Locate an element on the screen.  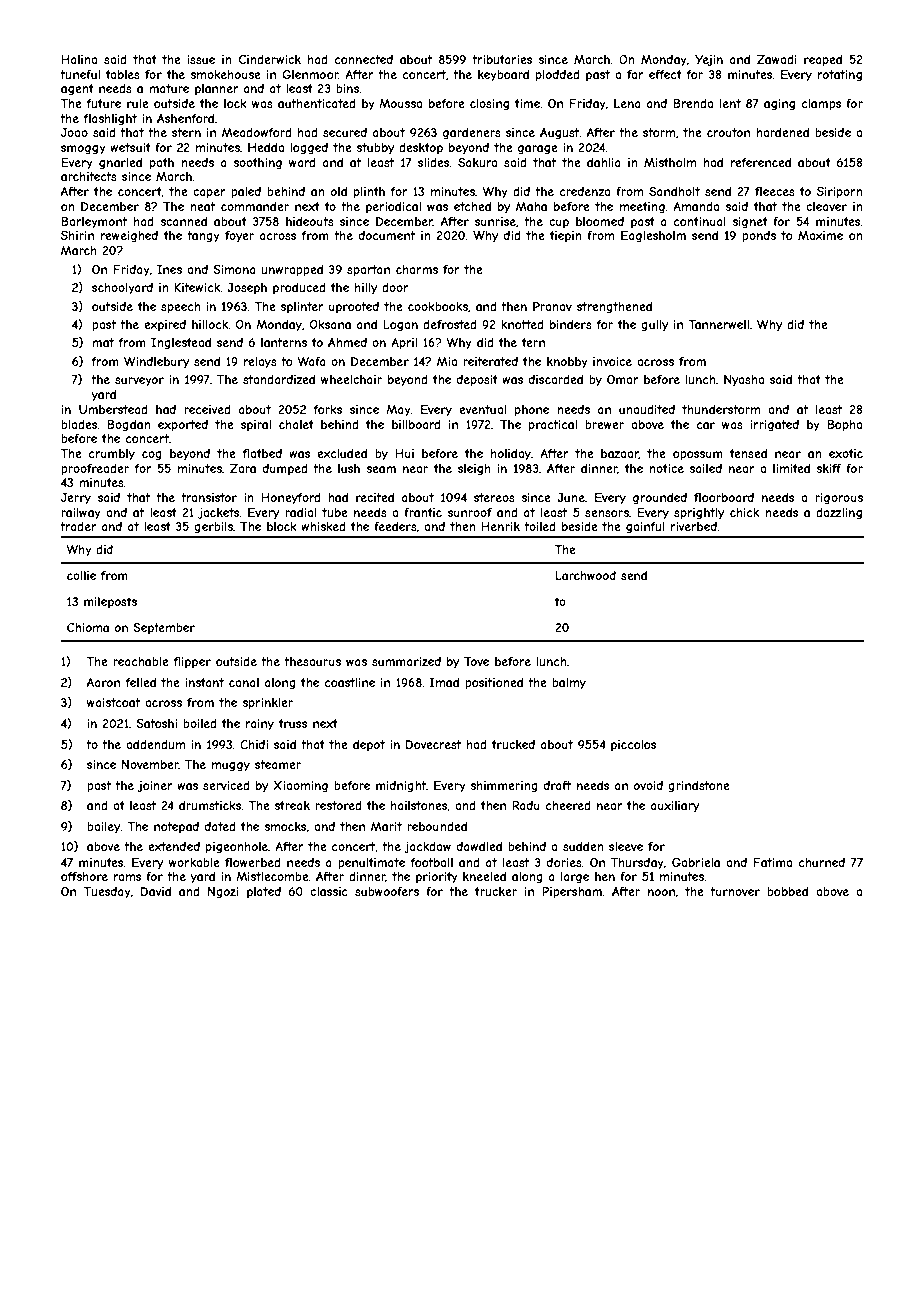
document is located at coordinates (387, 235).
